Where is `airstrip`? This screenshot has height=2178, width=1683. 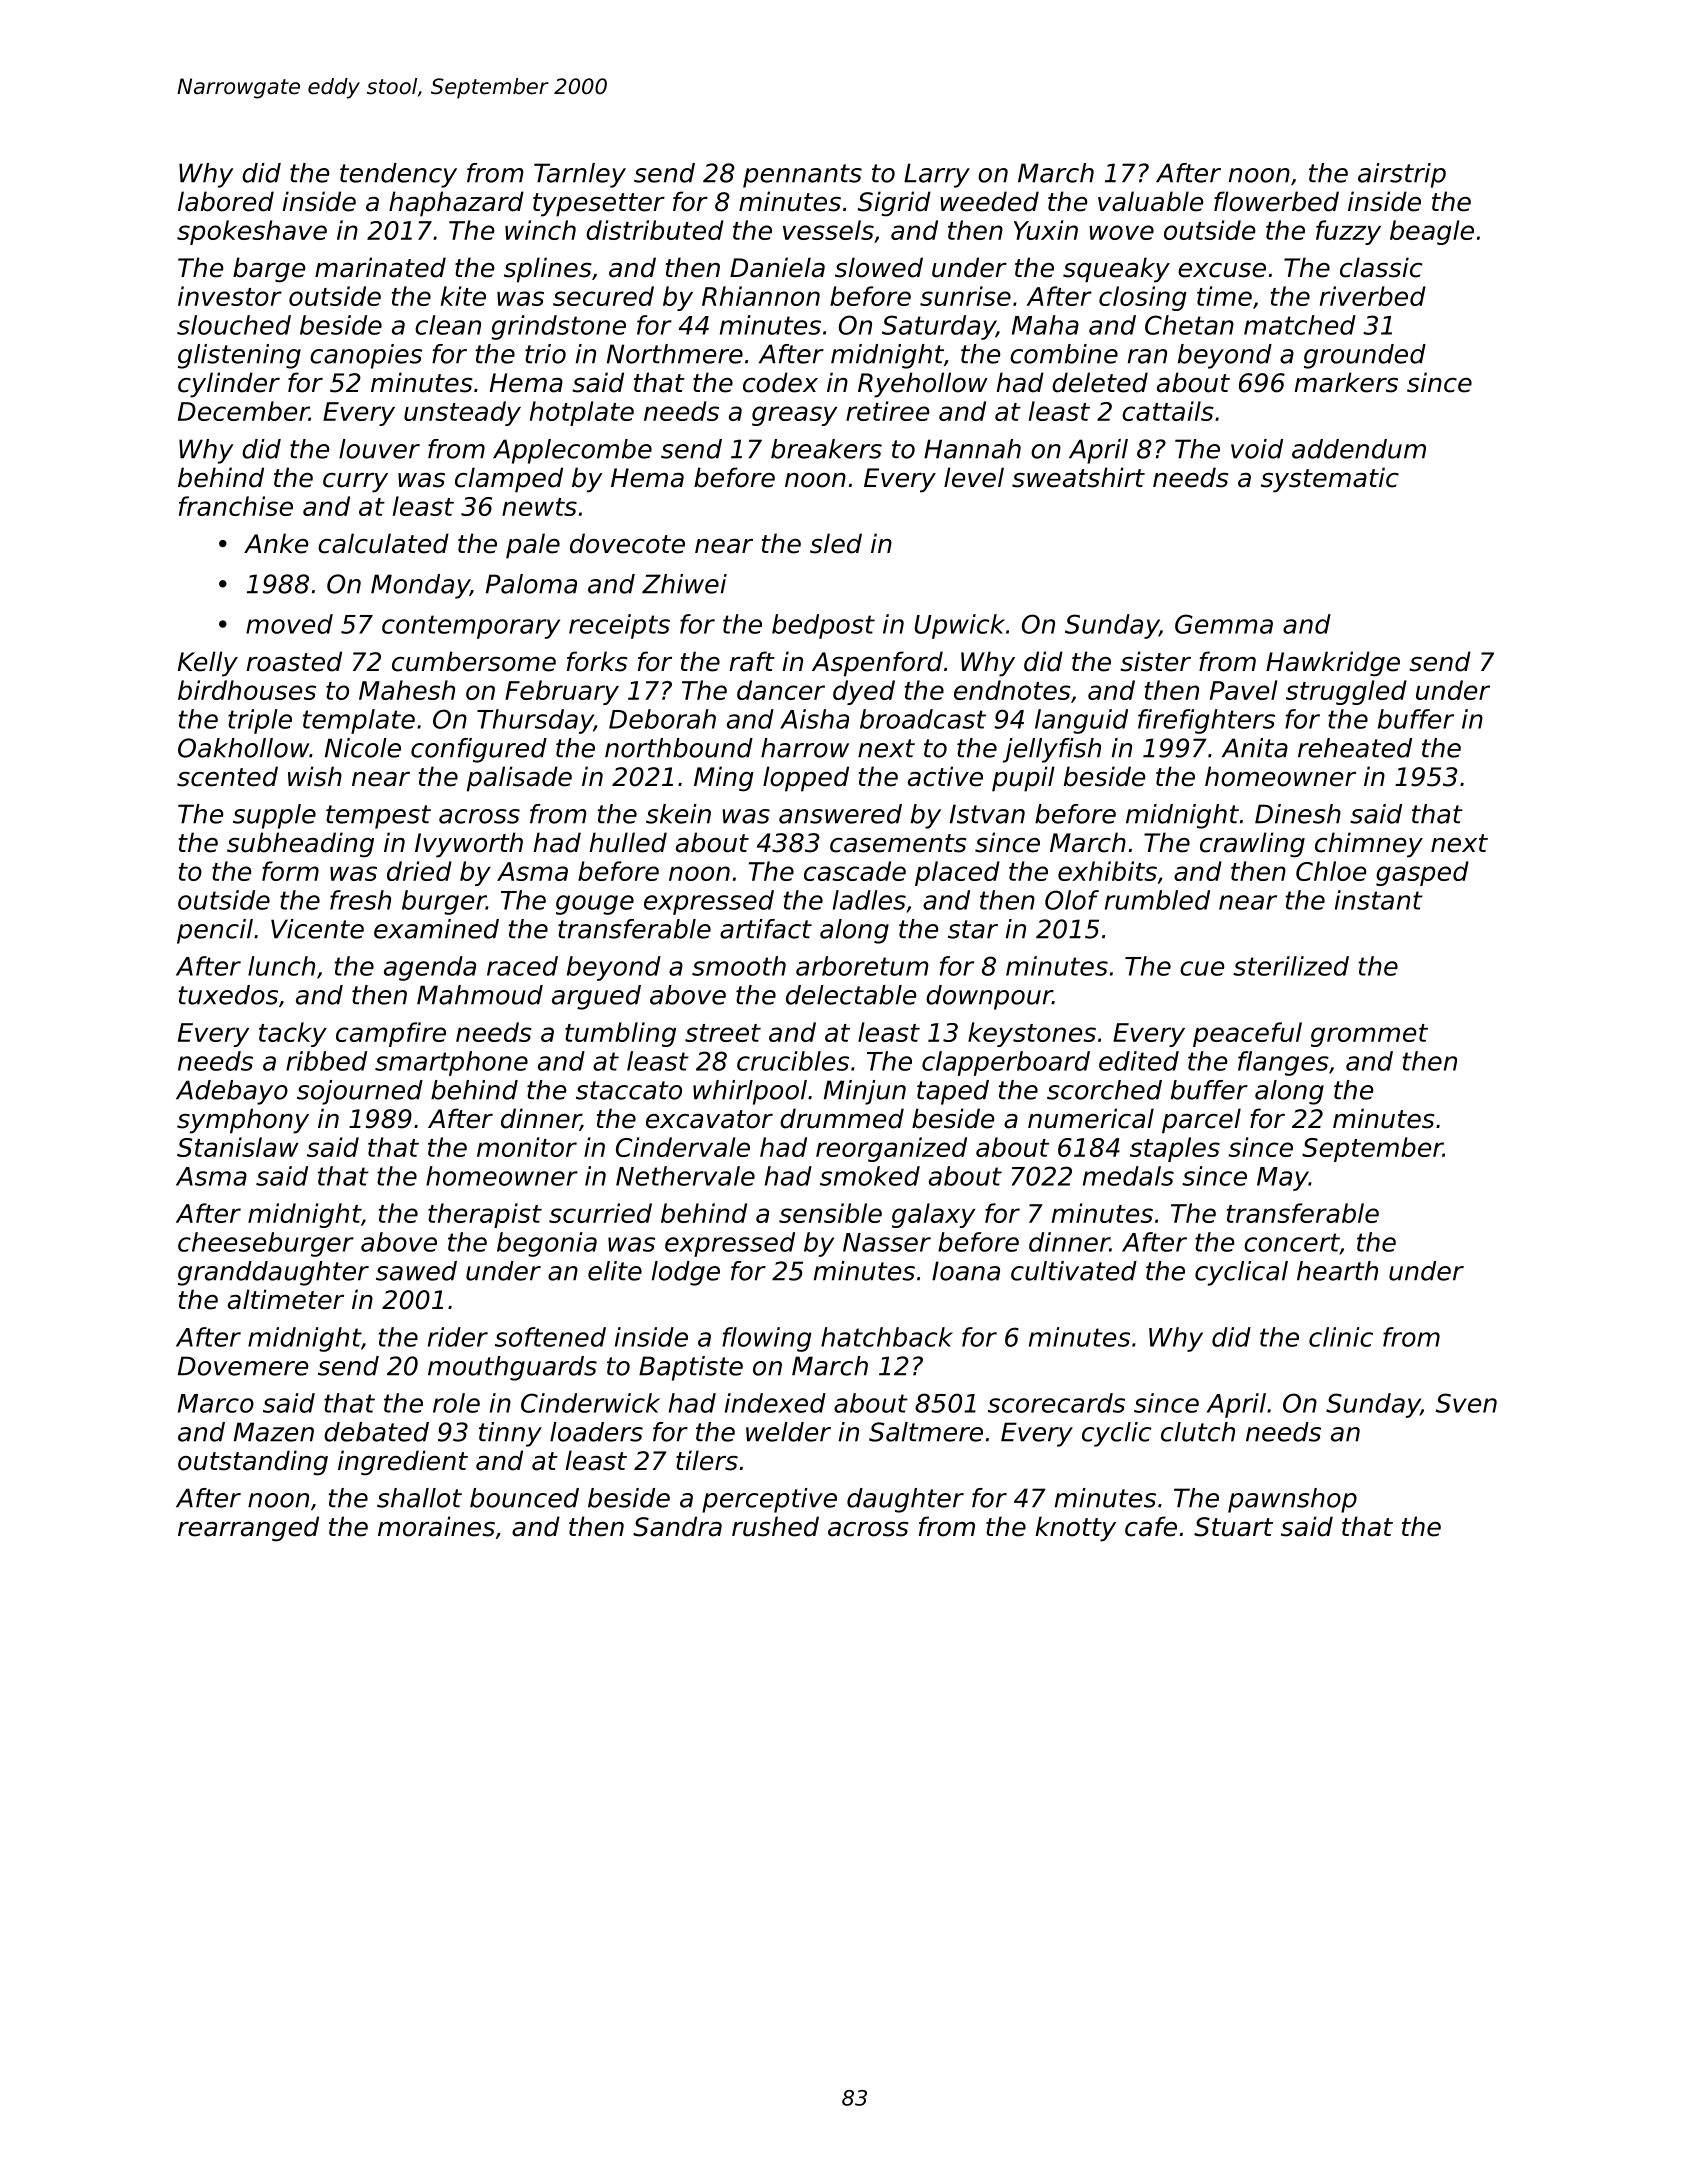
airstrip is located at coordinates (1402, 175).
